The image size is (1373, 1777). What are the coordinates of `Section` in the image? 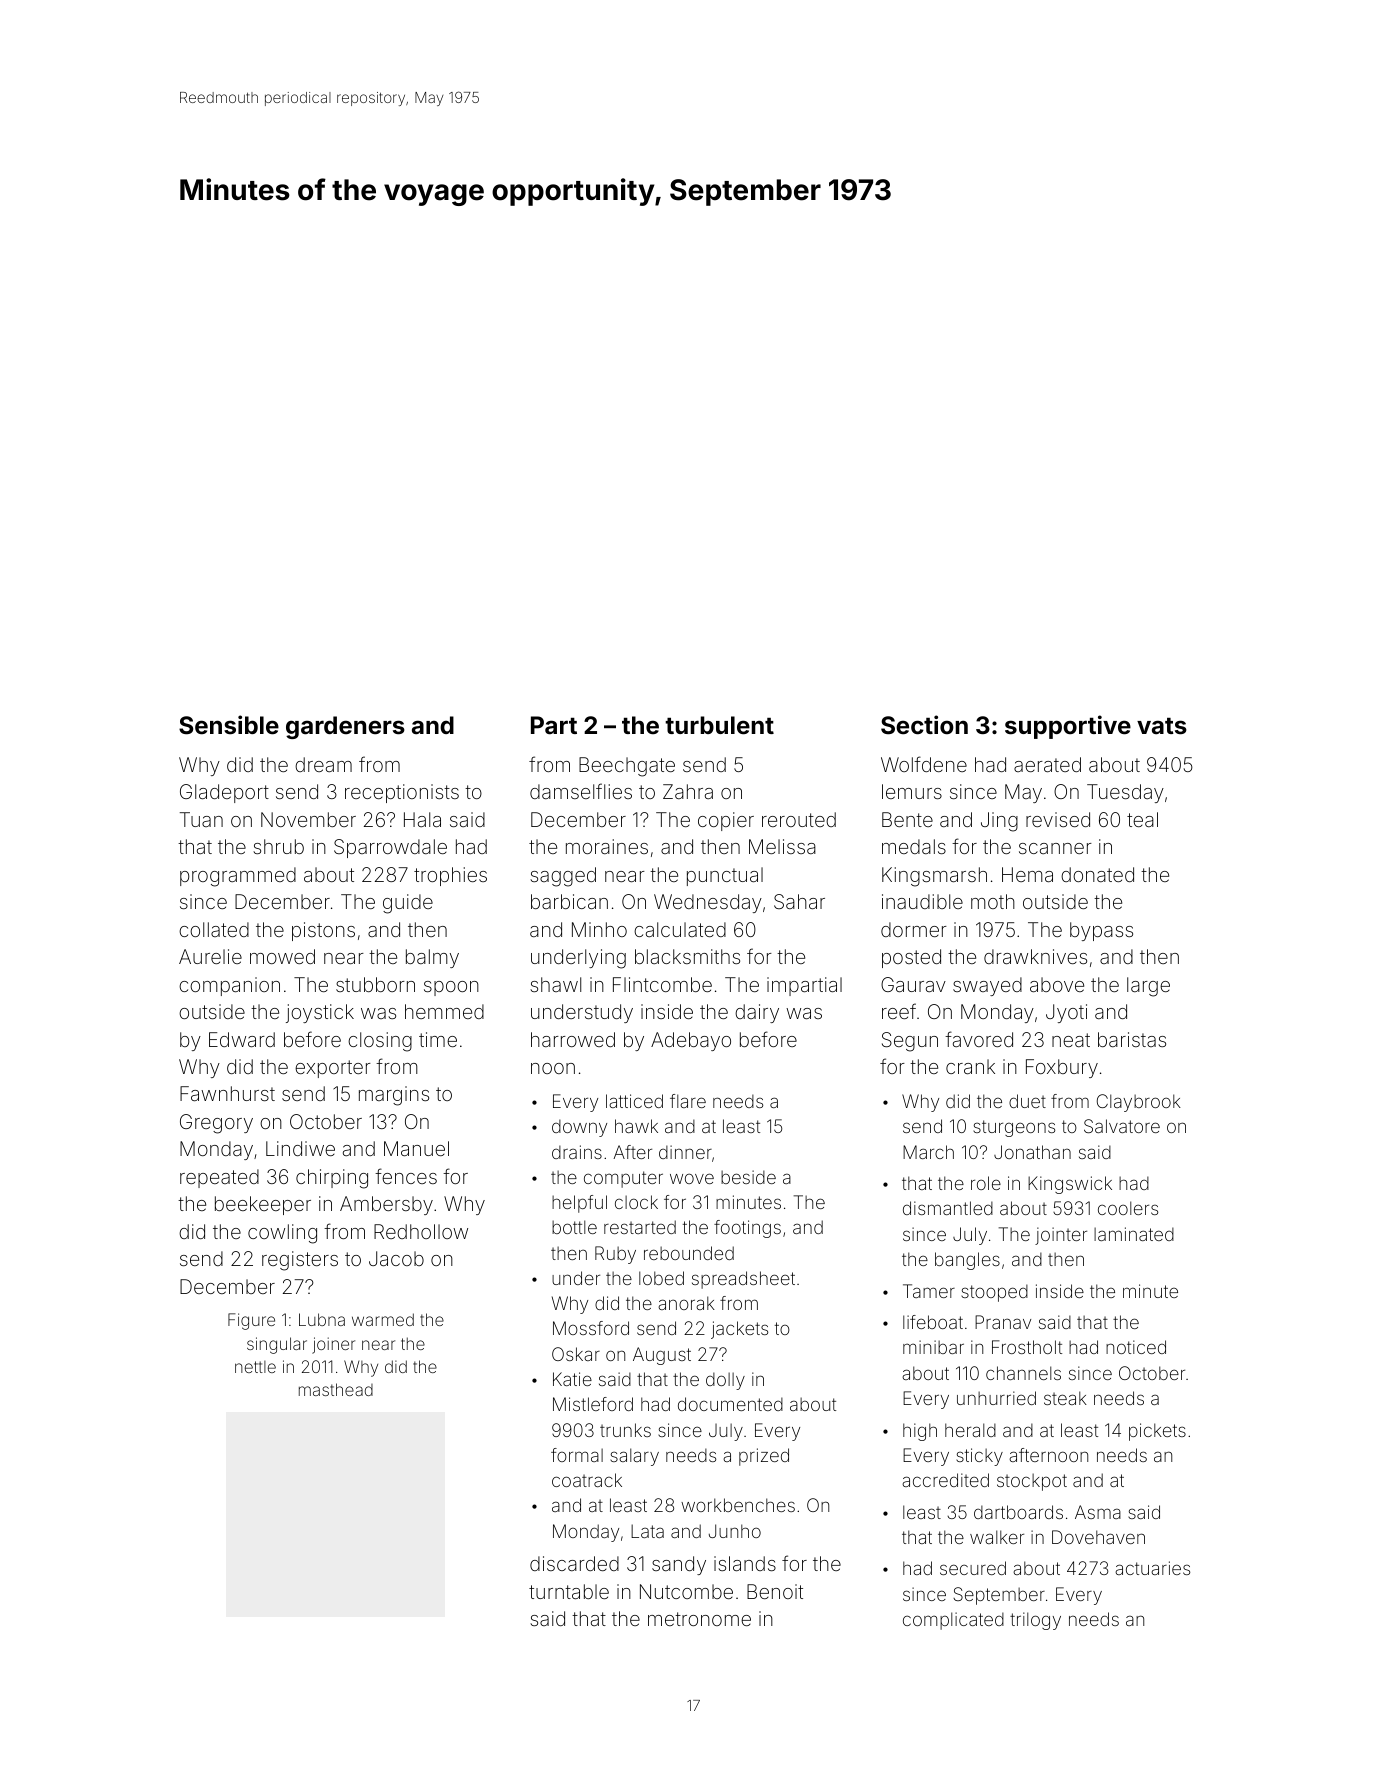 It's located at (924, 725).
